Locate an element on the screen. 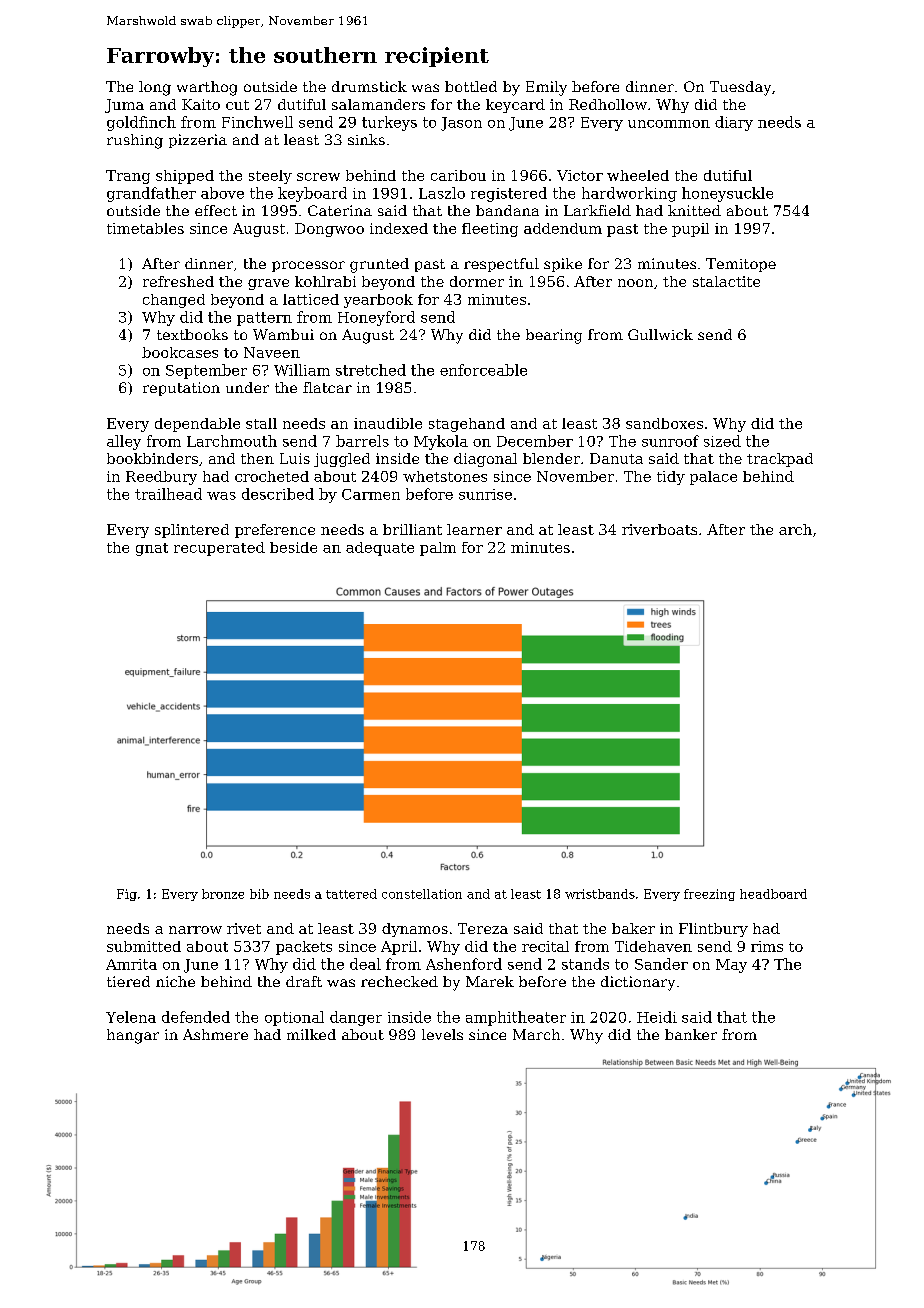 The height and width of the screenshot is (1308, 924). rims is located at coordinates (767, 946).
